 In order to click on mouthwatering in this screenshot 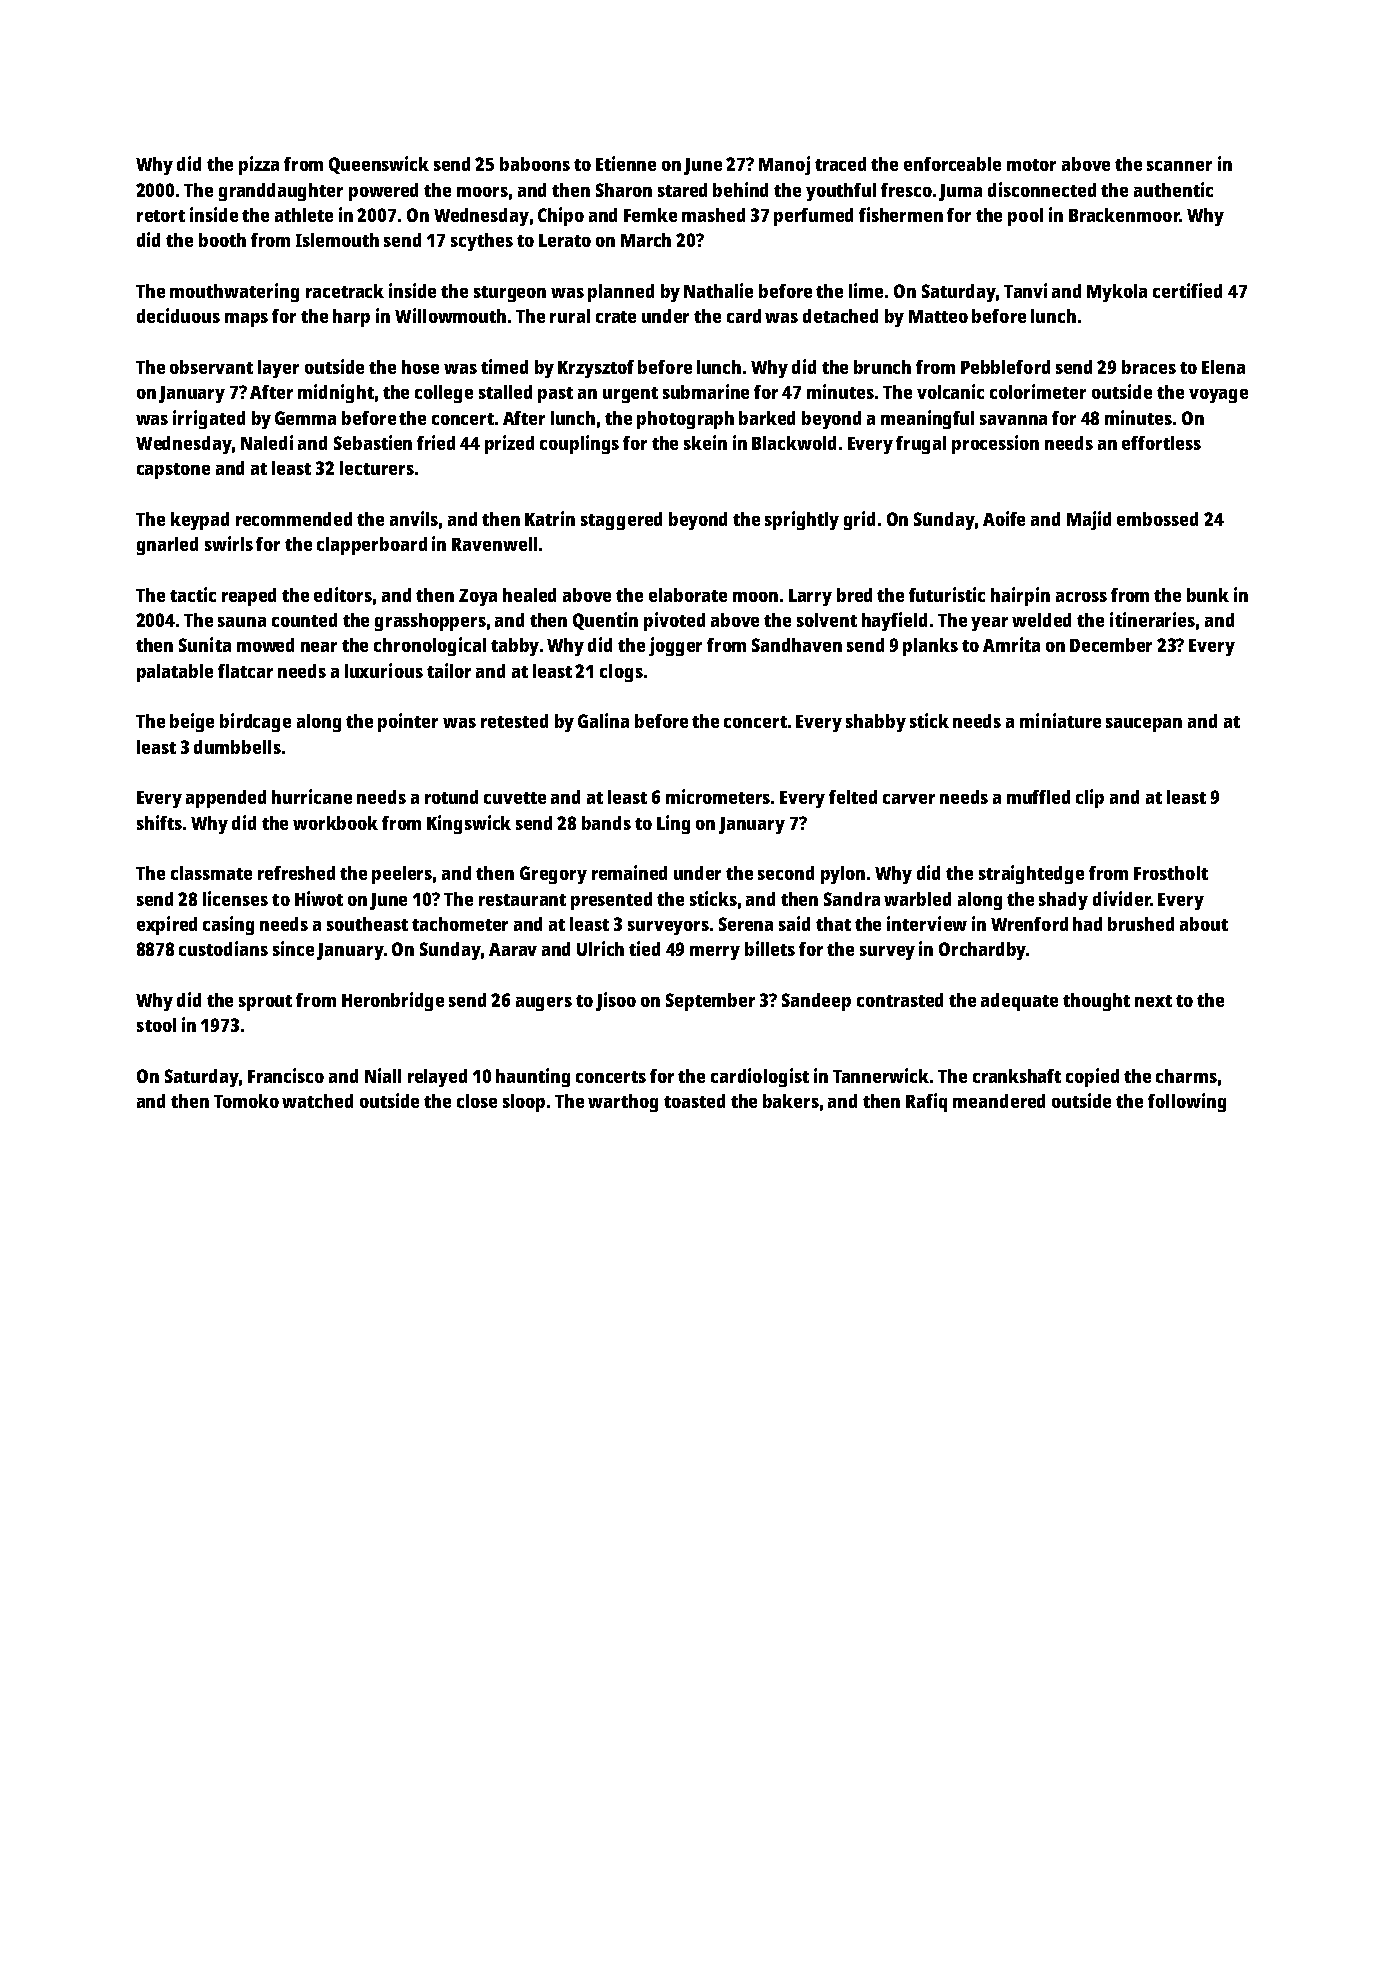, I will do `click(234, 292)`.
